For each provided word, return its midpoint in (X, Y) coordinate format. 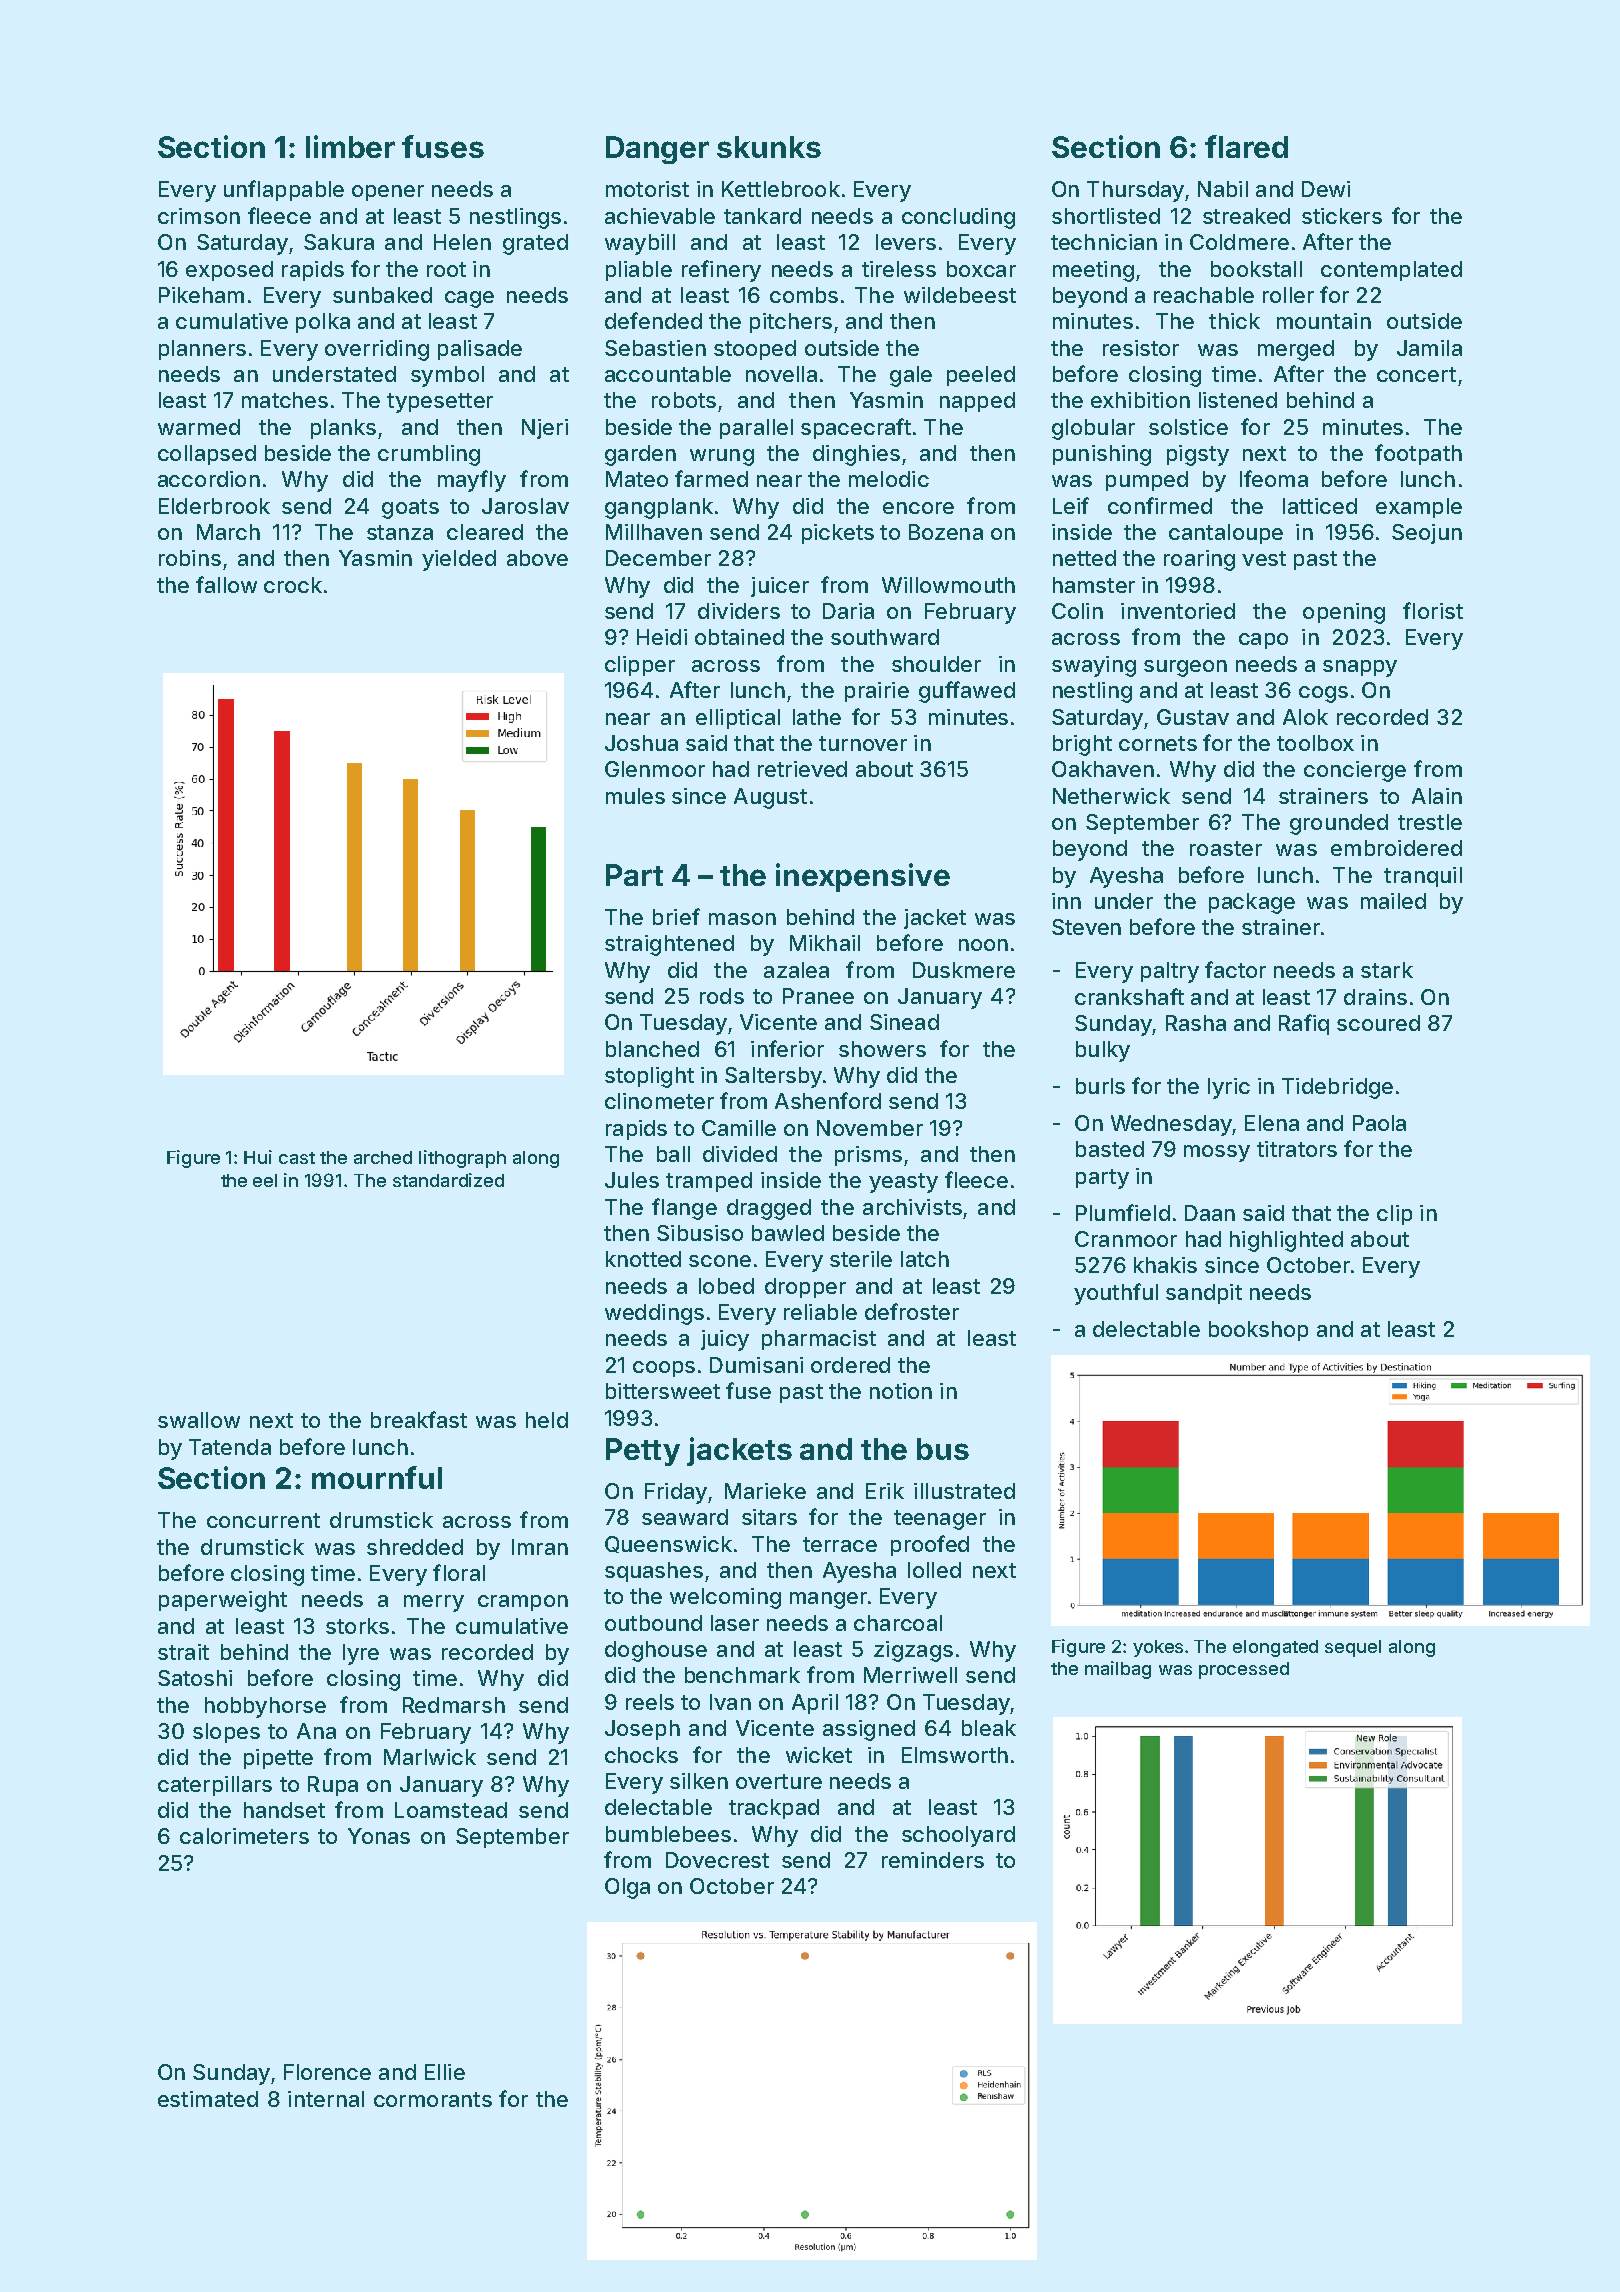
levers (906, 242)
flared (1246, 146)
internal (326, 2099)
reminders (933, 1860)
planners (202, 350)
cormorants (433, 2099)
